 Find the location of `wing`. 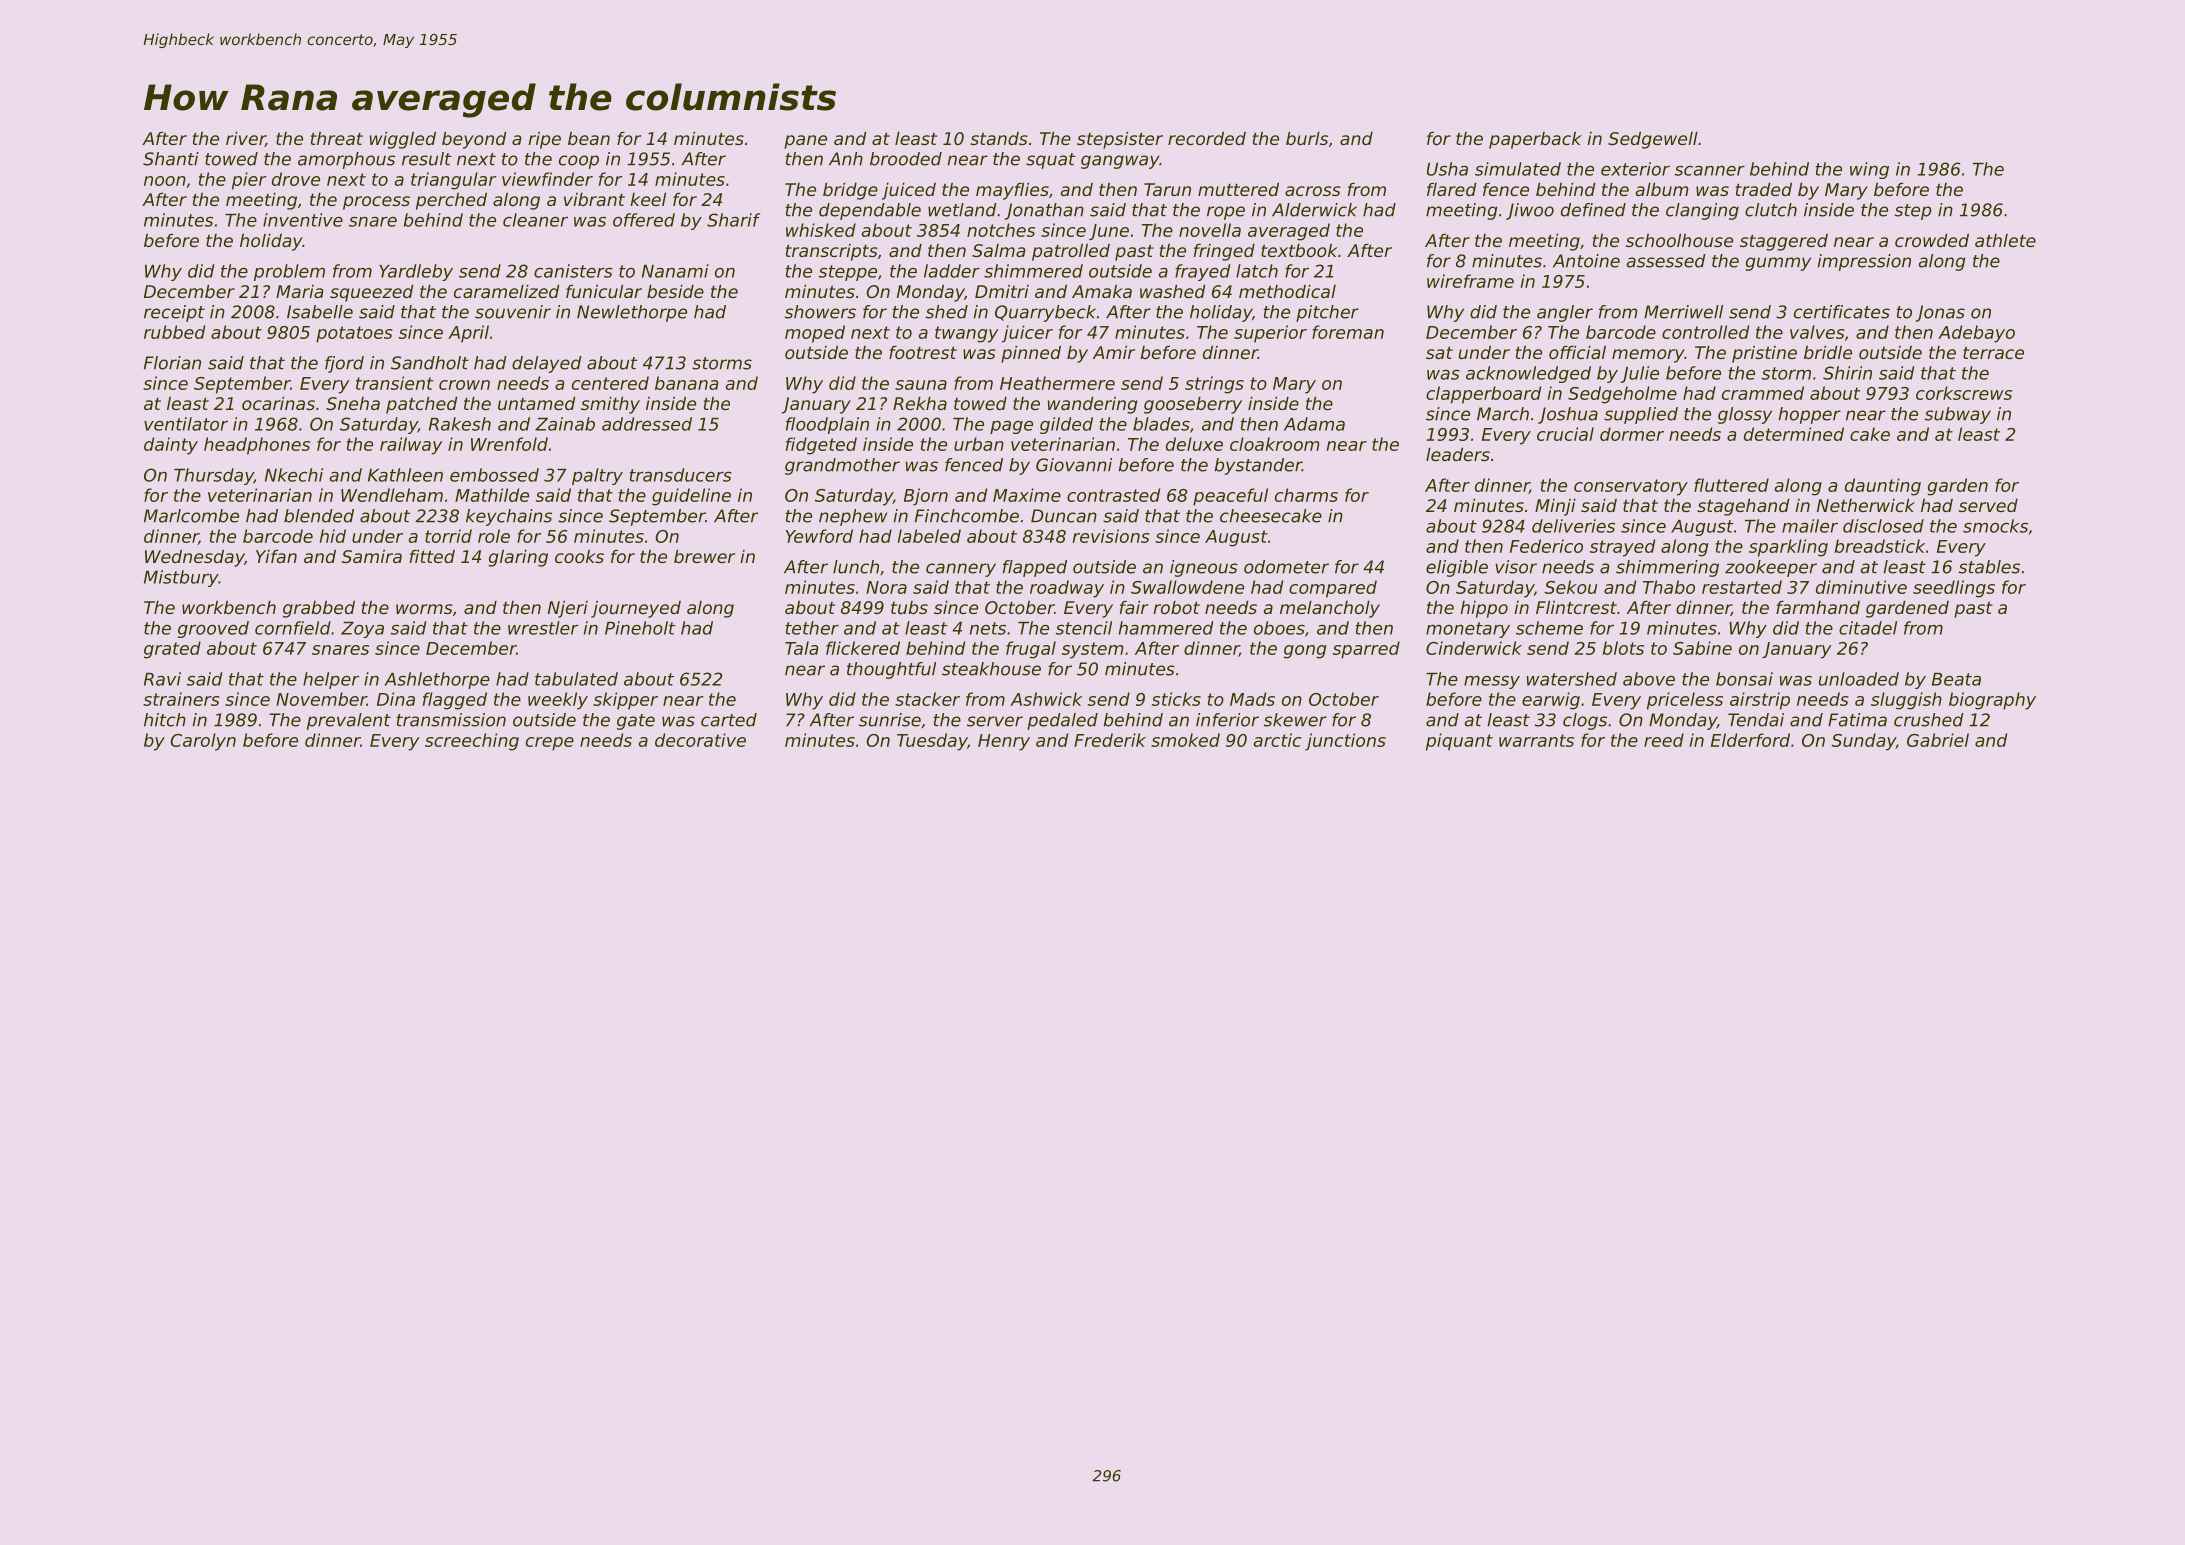

wing is located at coordinates (1869, 170).
